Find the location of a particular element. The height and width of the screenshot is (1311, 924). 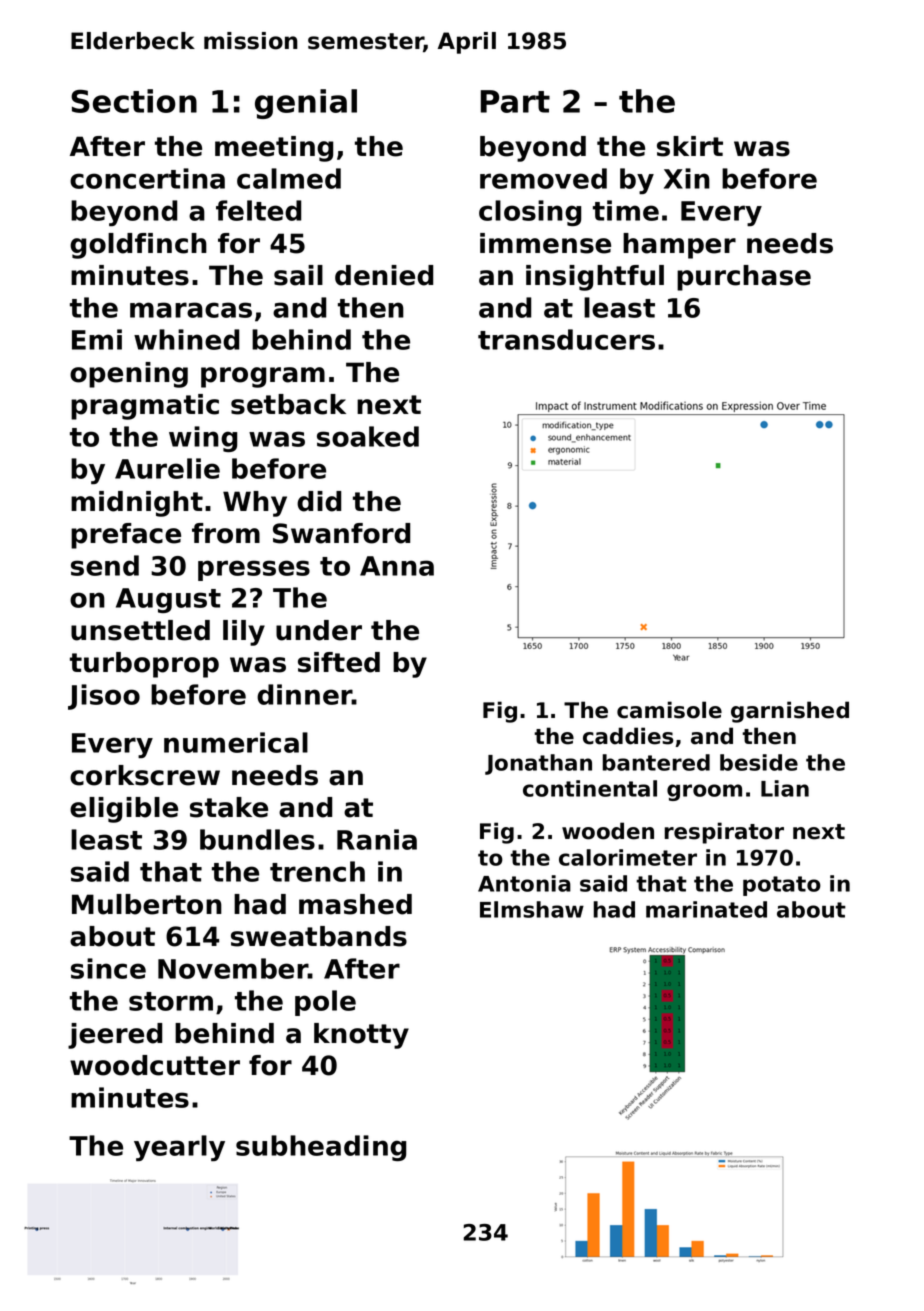

beside is located at coordinates (759, 762).
